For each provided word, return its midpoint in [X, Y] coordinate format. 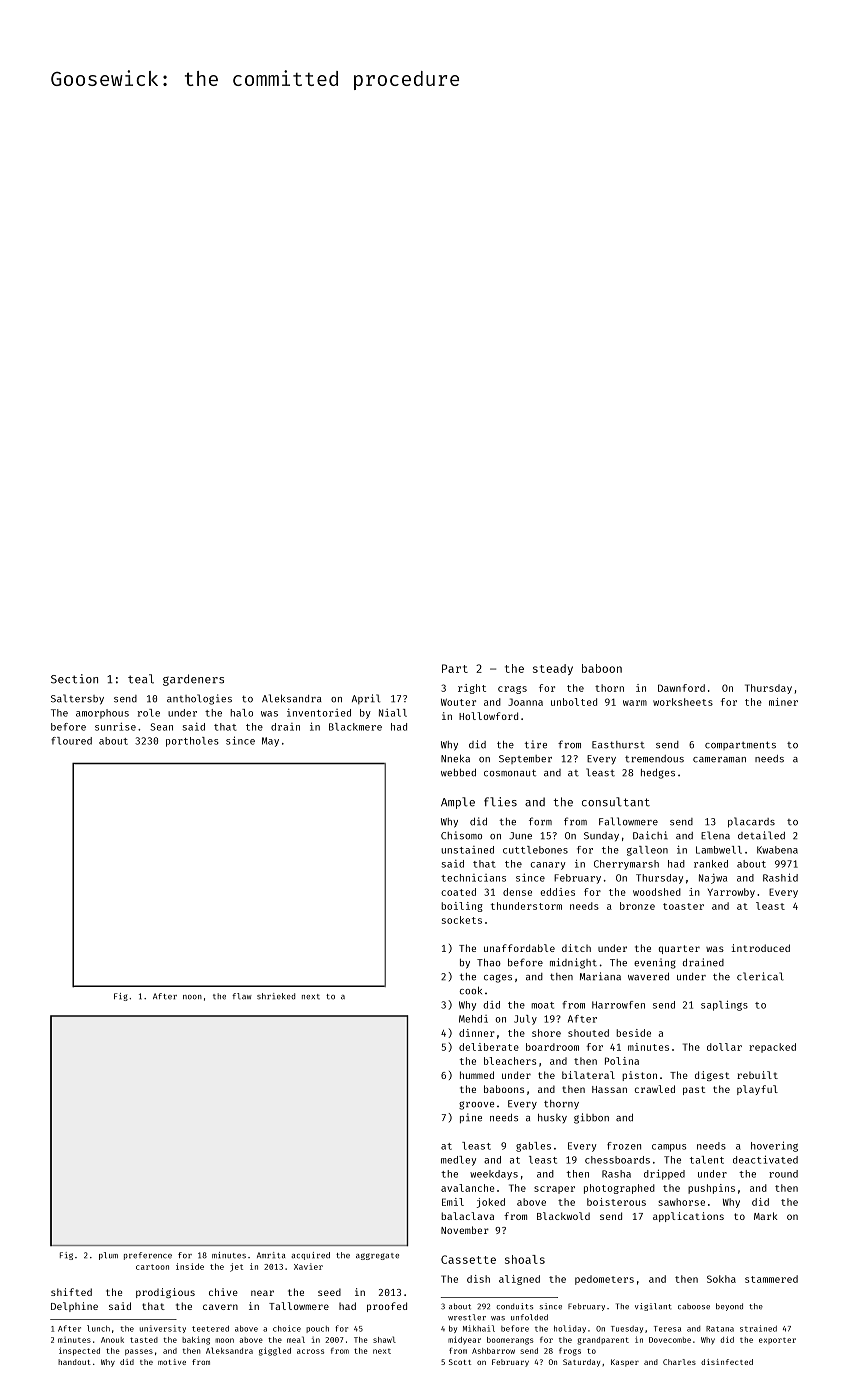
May [270, 742]
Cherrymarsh [626, 865]
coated [458, 892]
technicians [473, 878]
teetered [210, 1328]
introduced [760, 948]
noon [192, 997]
